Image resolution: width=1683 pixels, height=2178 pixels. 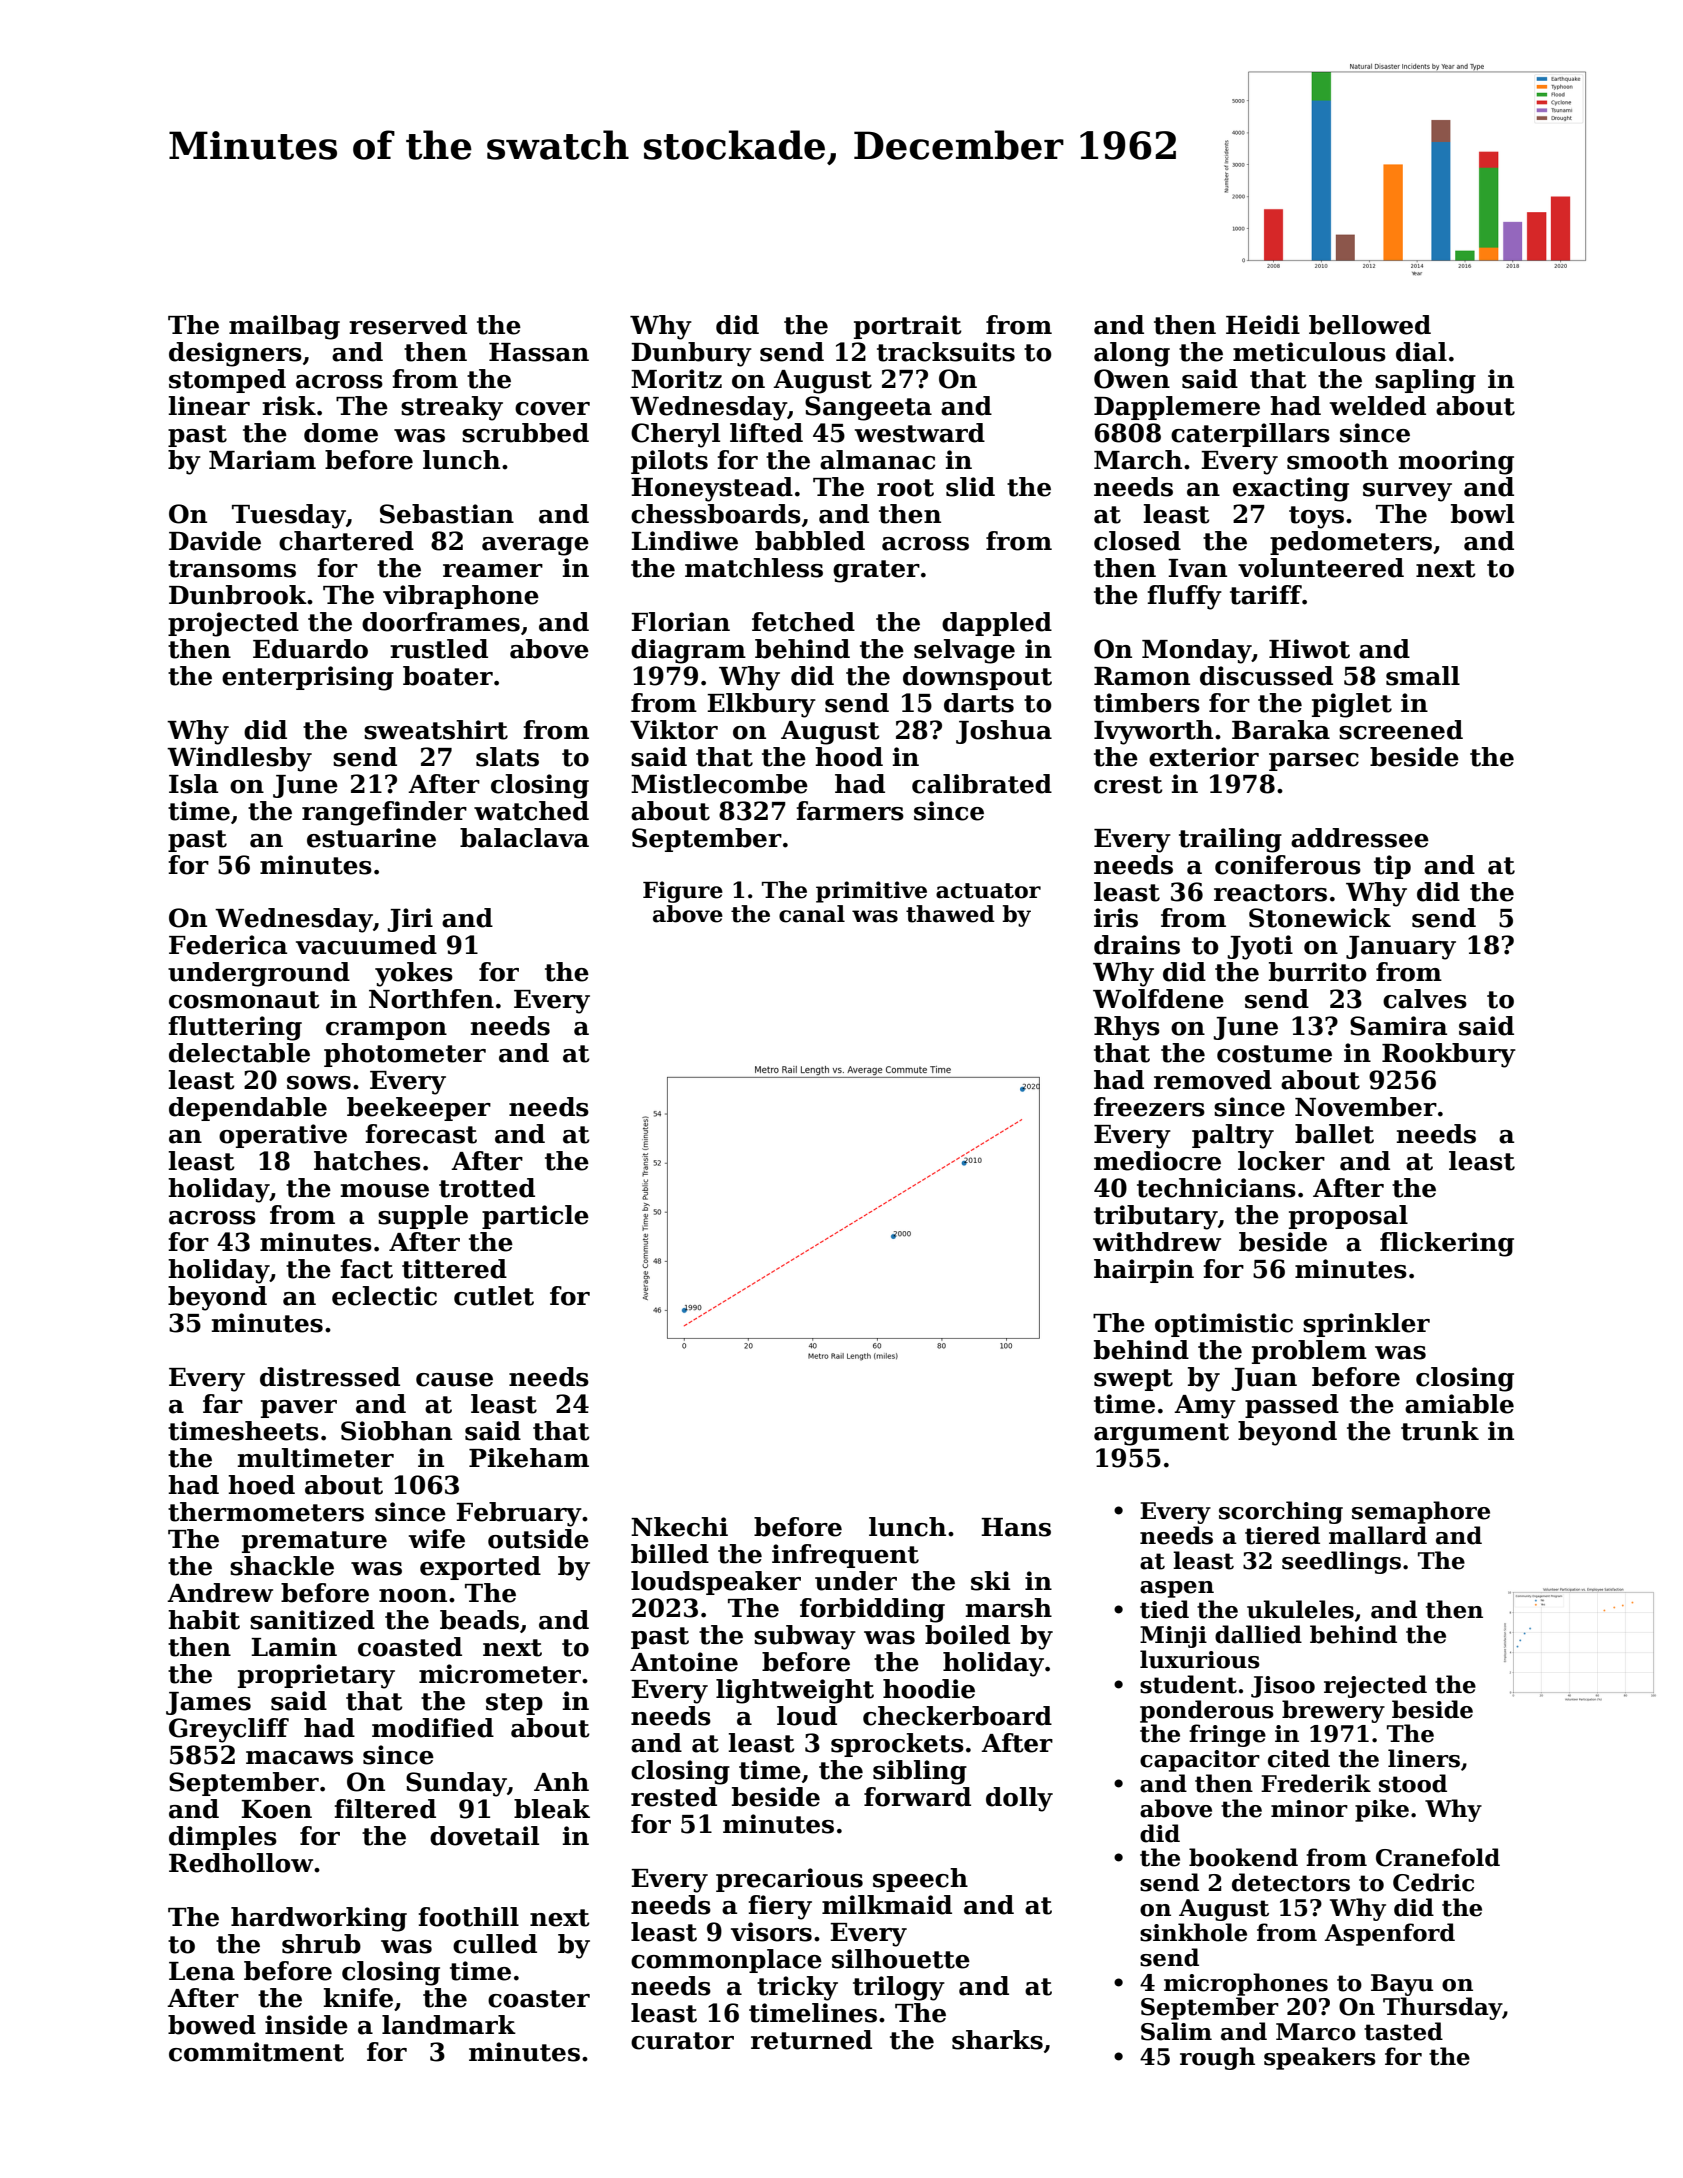 What do you see at coordinates (193, 784) in the page?
I see `Isla` at bounding box center [193, 784].
